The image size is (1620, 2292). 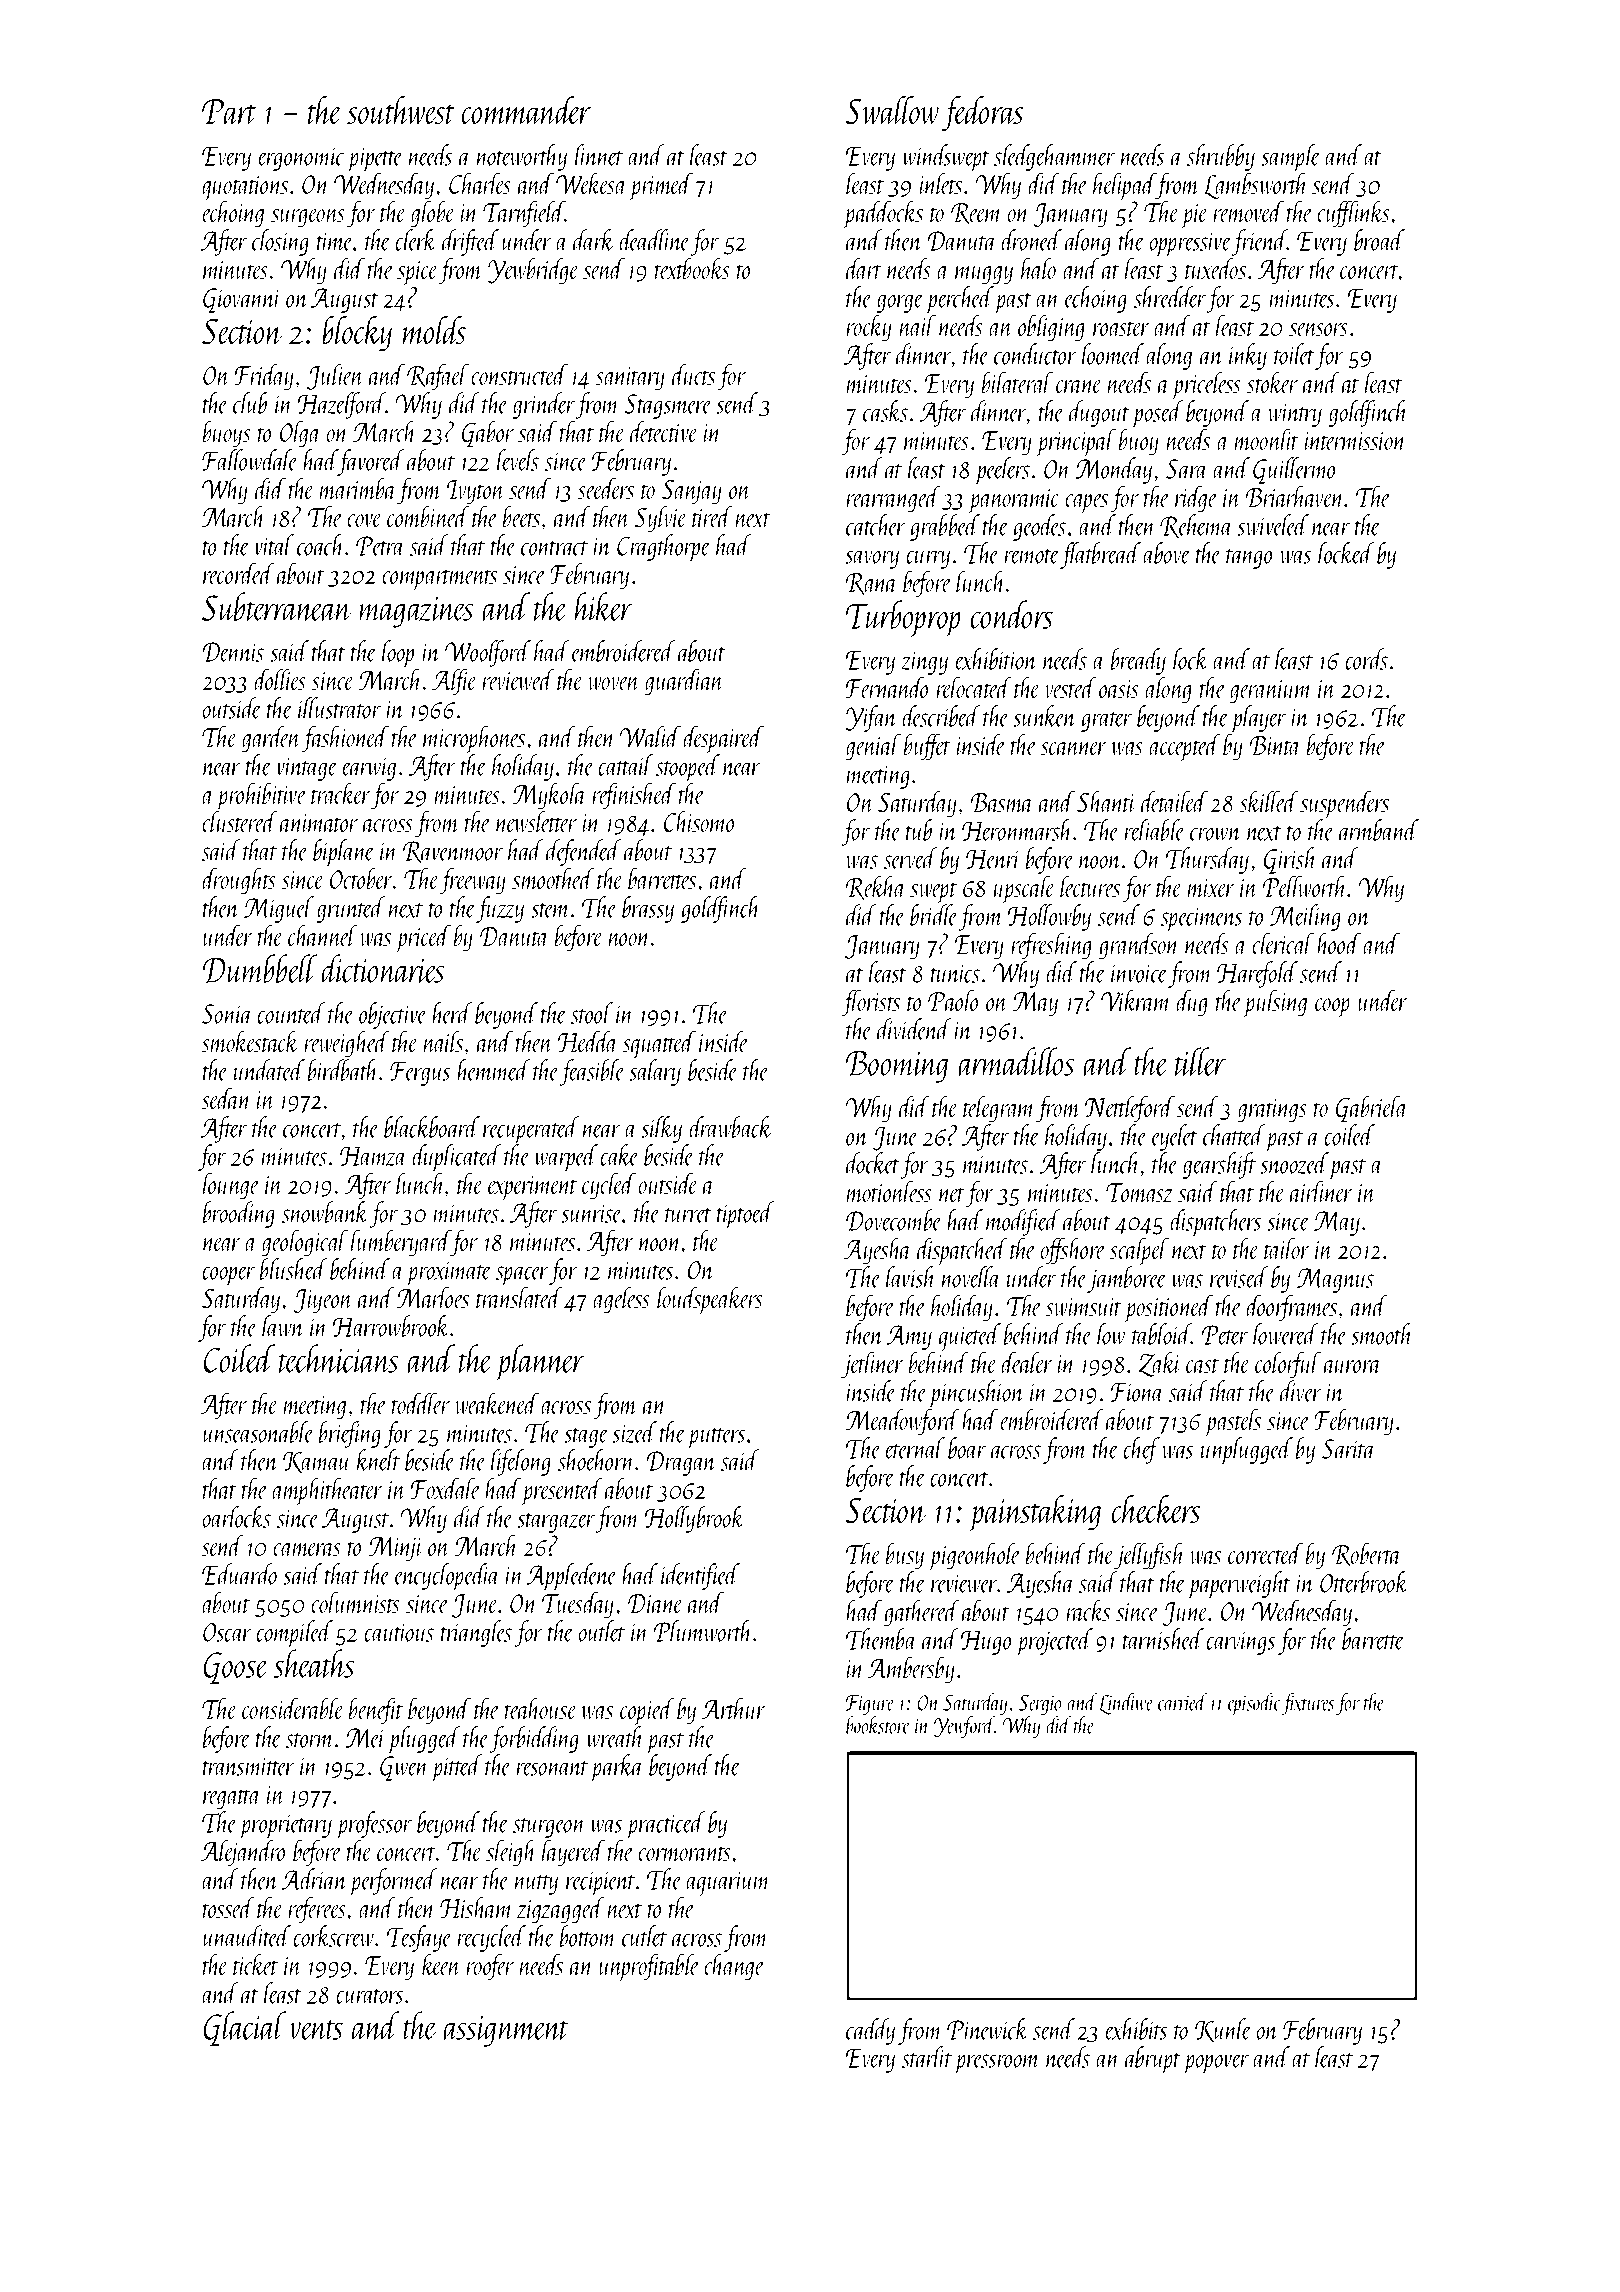 What do you see at coordinates (1290, 158) in the screenshot?
I see `sample` at bounding box center [1290, 158].
